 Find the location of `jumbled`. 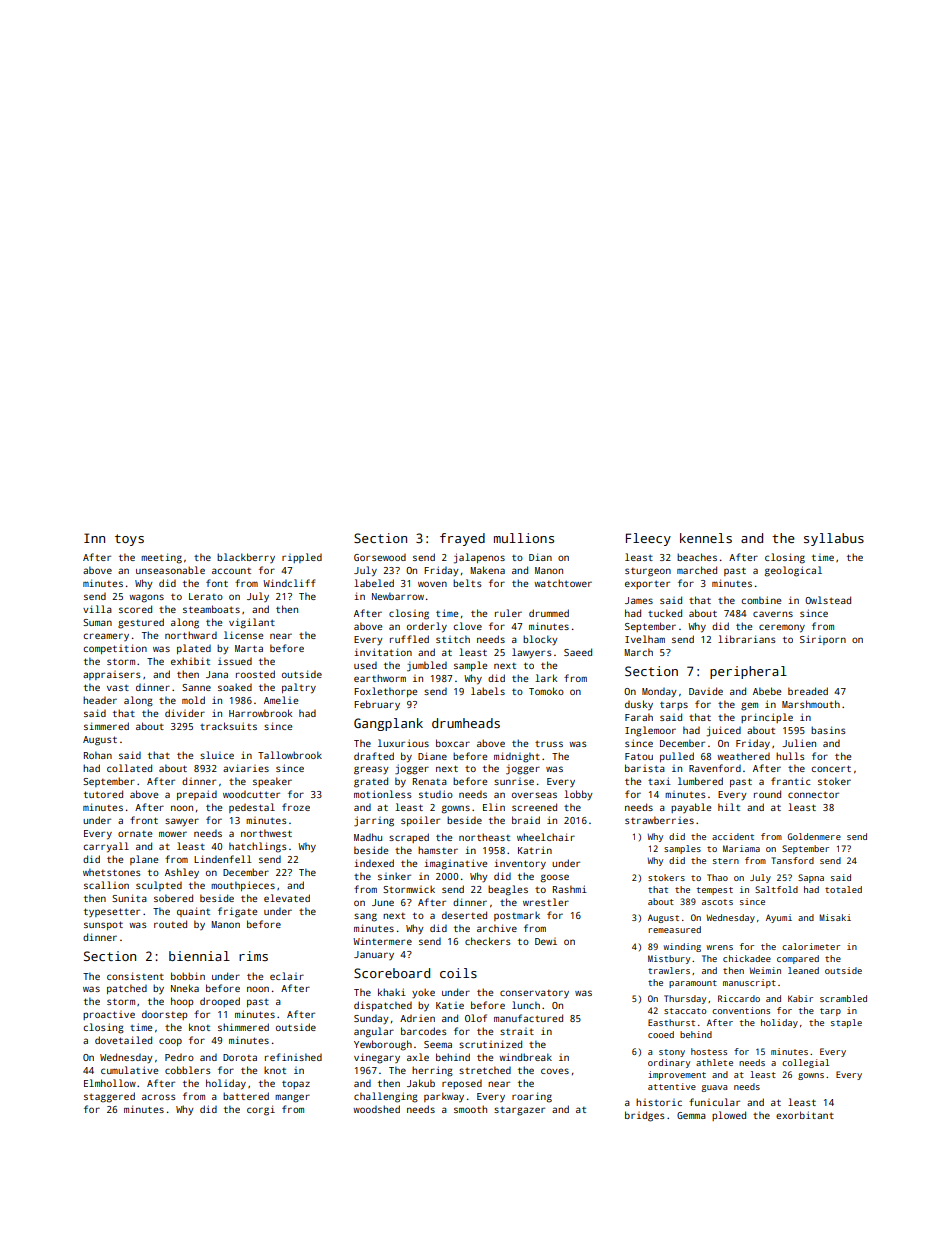

jumbled is located at coordinates (427, 666).
